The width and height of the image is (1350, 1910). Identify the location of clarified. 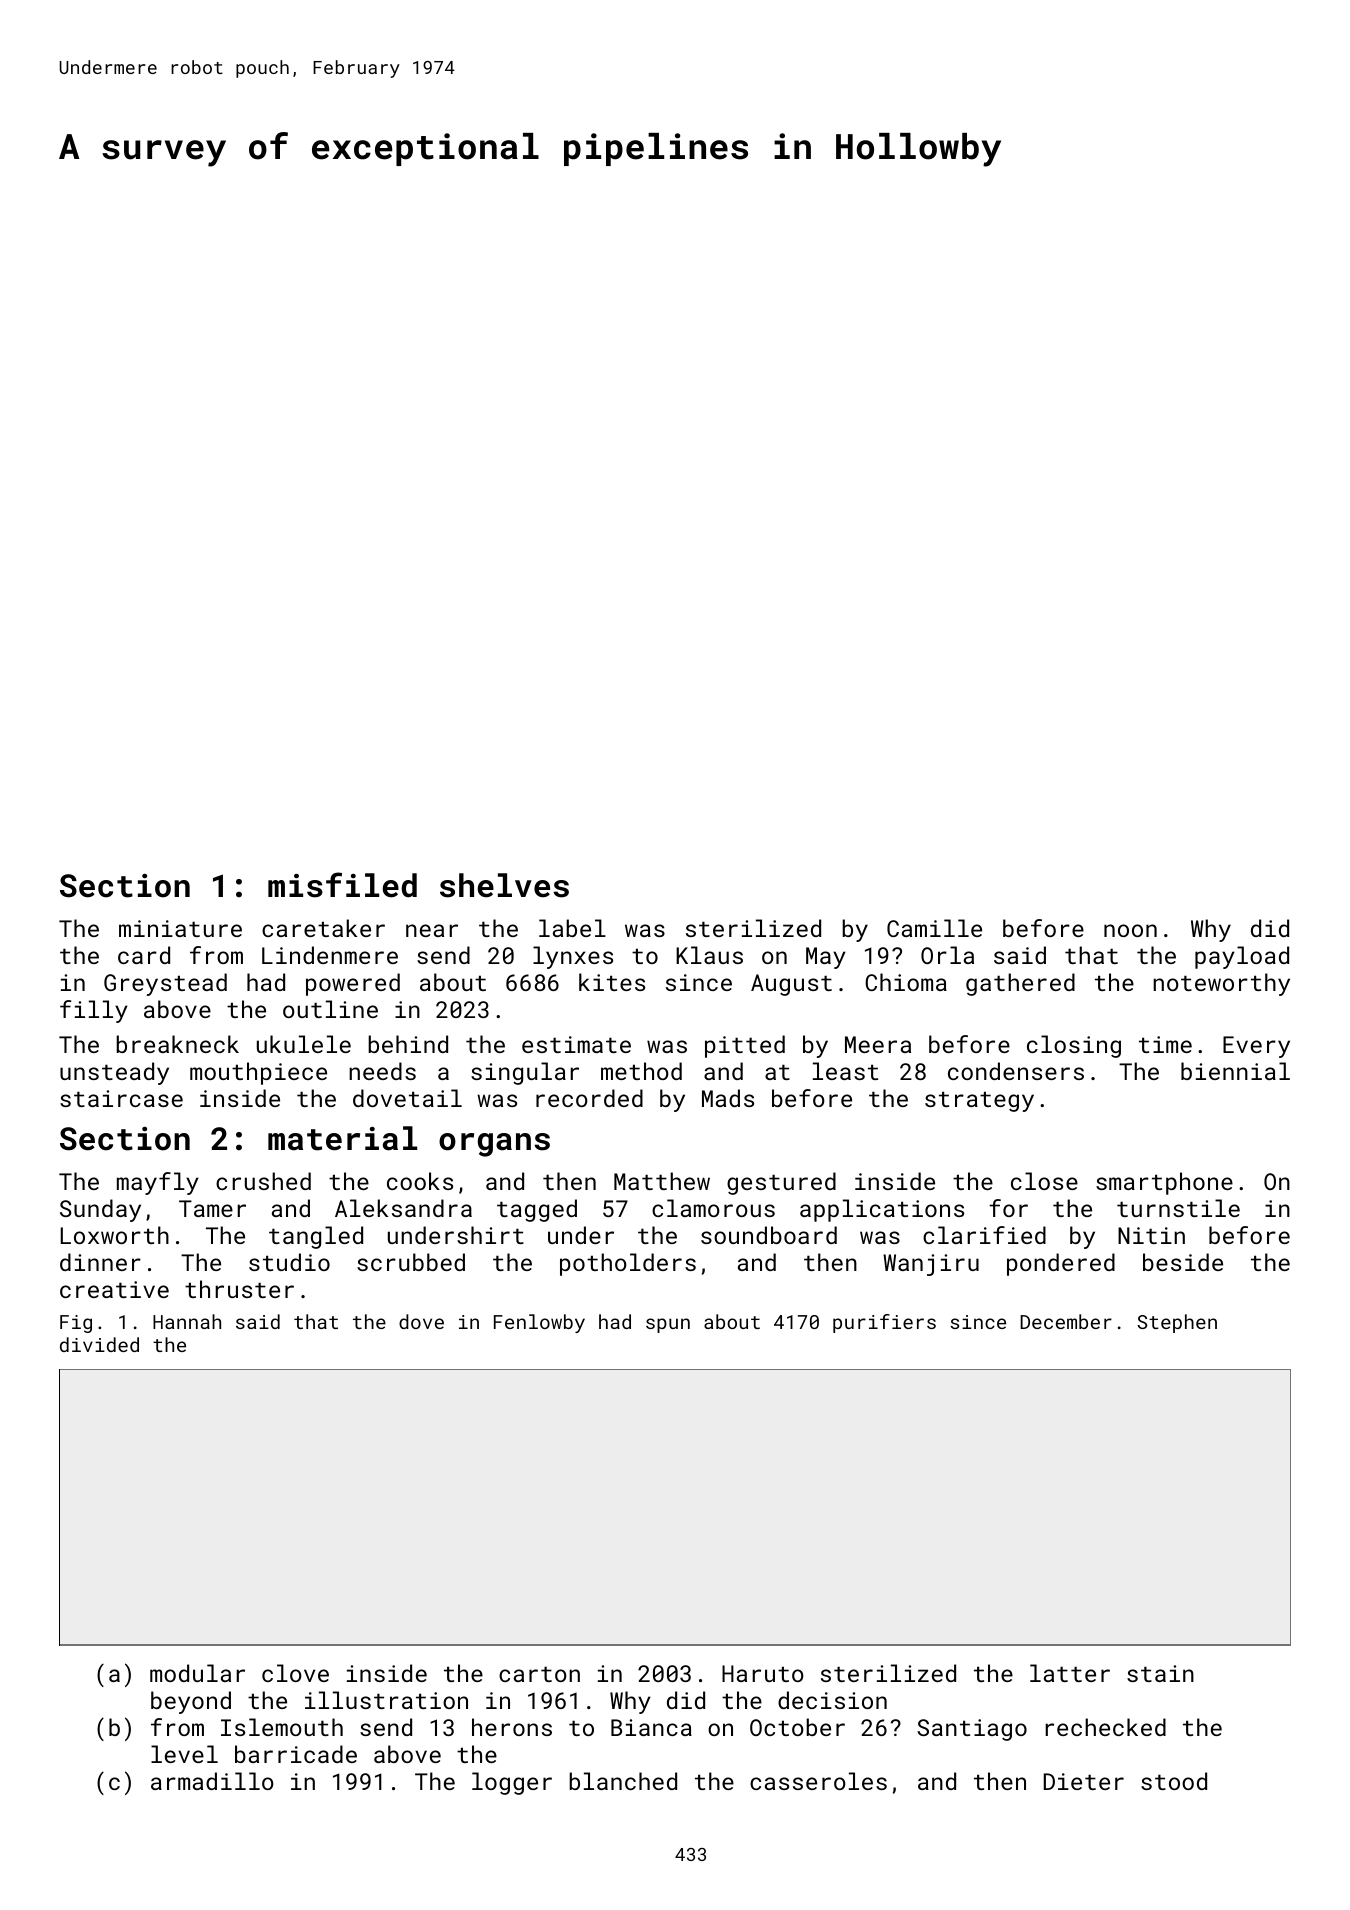
(984, 1235).
